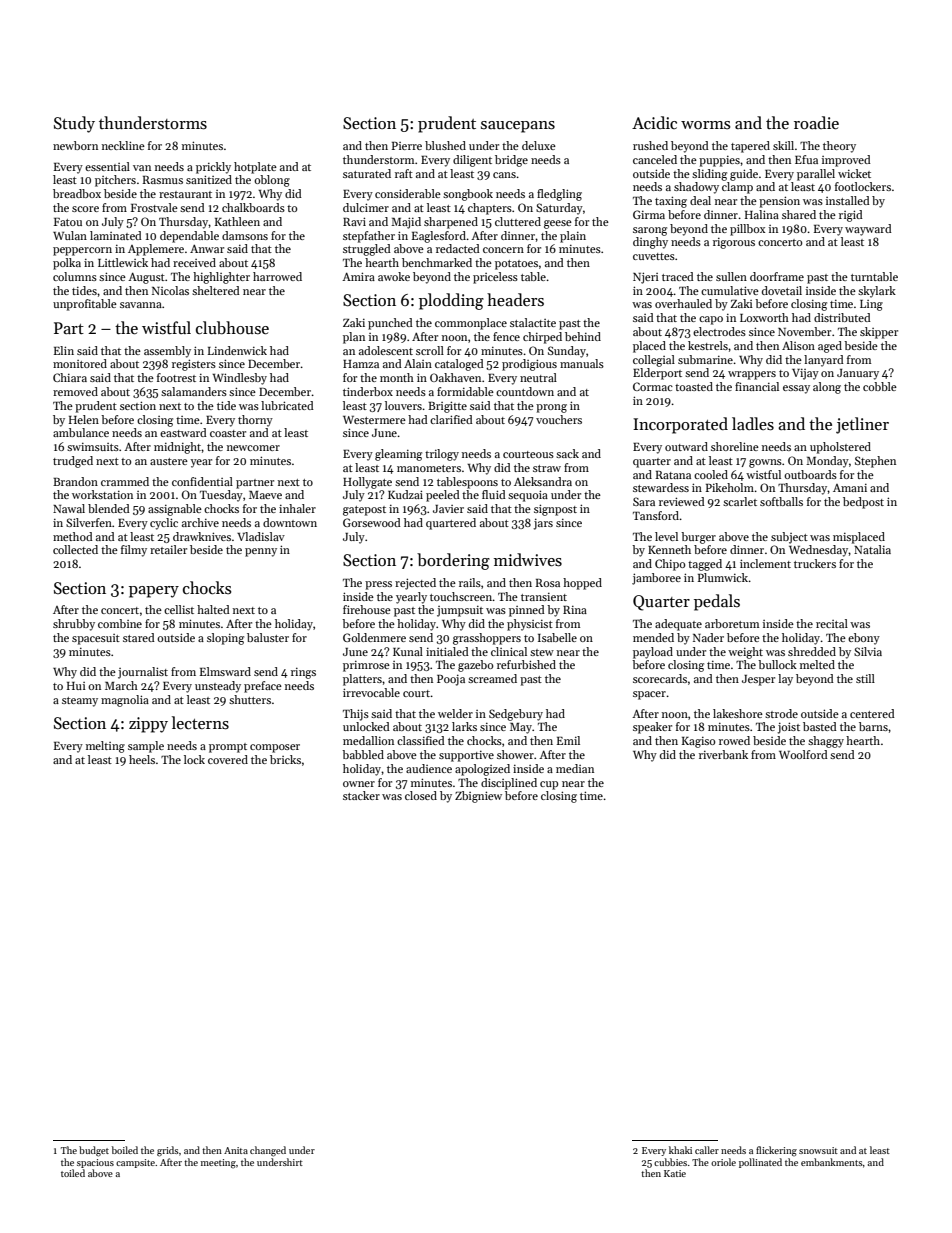 The height and width of the screenshot is (1233, 952). Describe the element at coordinates (708, 637) in the screenshot. I see `Nader` at that location.
